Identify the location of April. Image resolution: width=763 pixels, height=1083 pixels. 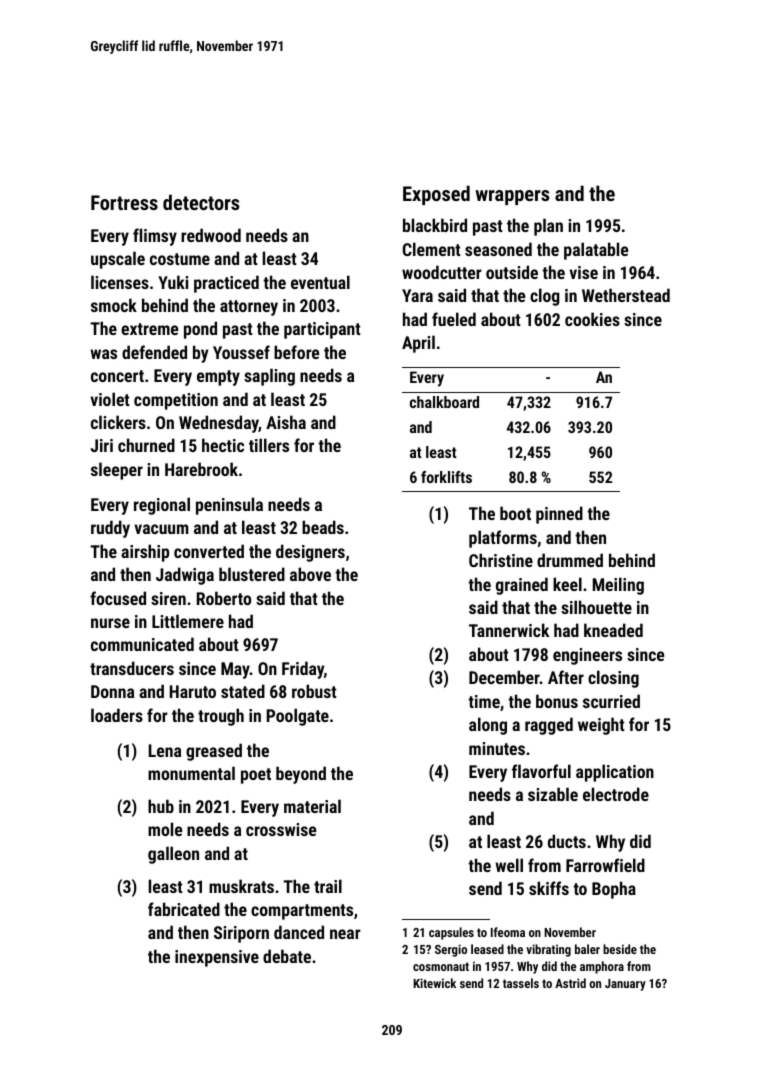
(418, 344).
